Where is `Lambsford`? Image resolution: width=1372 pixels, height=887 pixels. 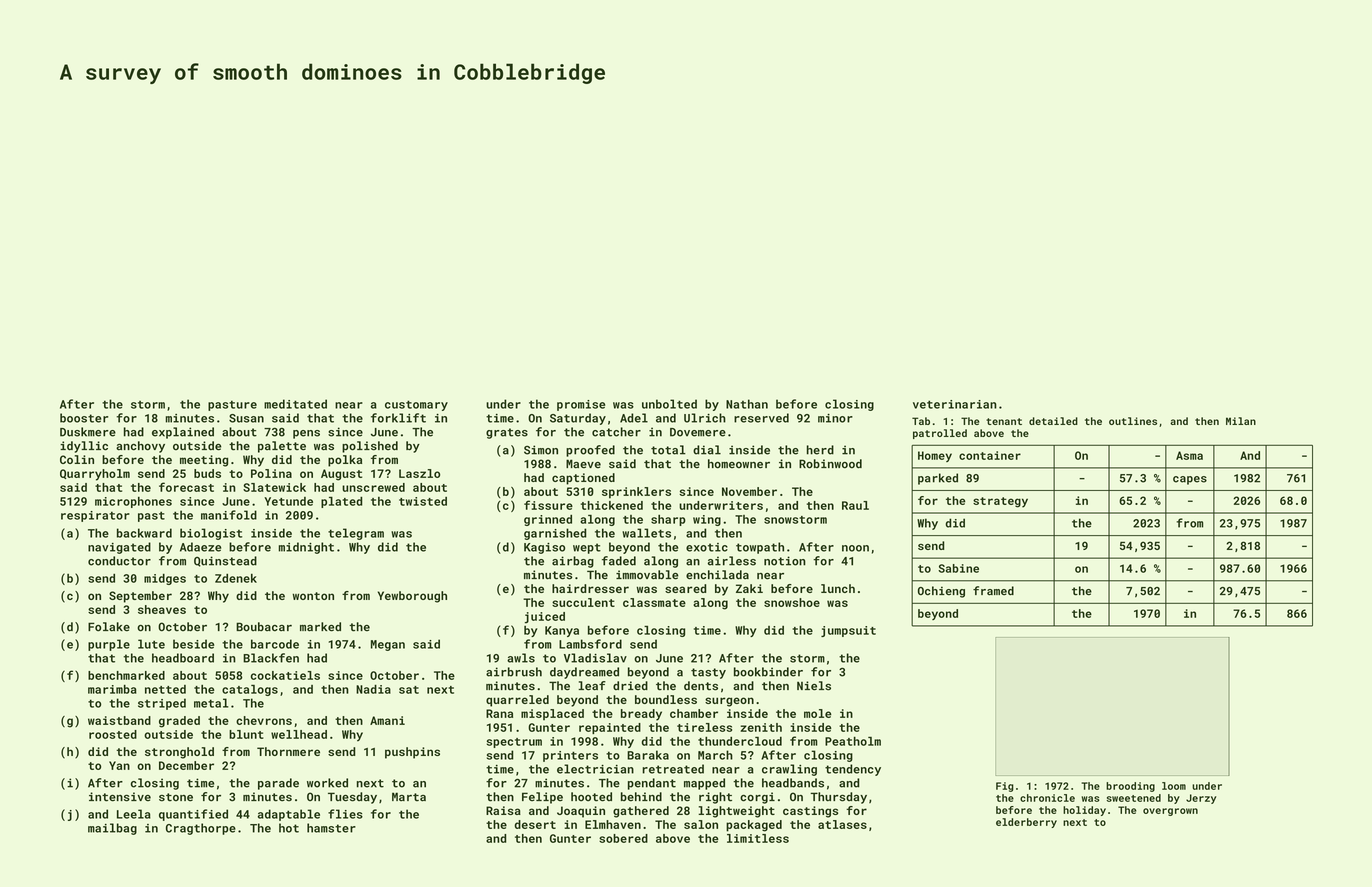 Lambsford is located at coordinates (590, 644).
